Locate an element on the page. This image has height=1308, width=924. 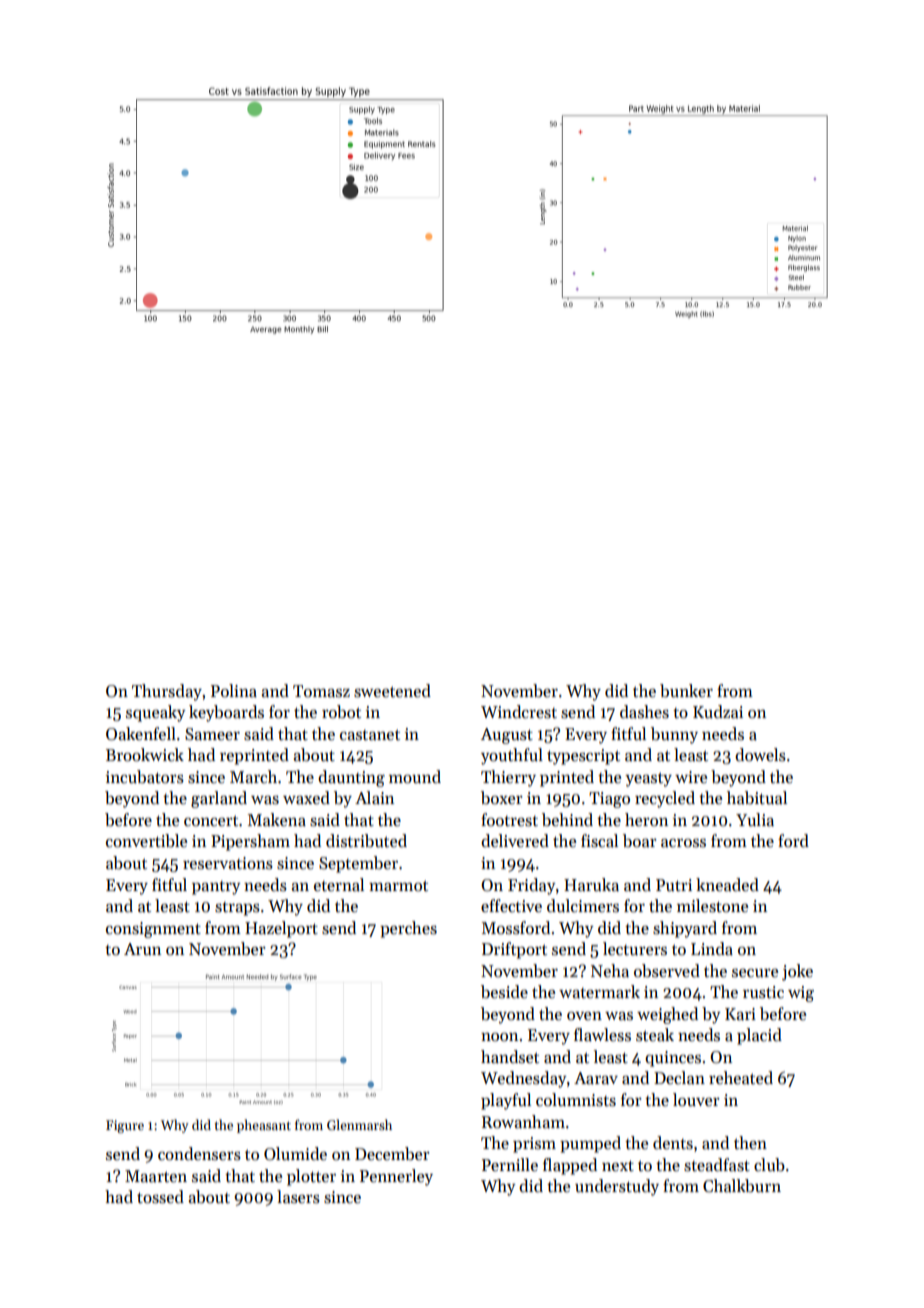
pheasant is located at coordinates (264, 1126).
